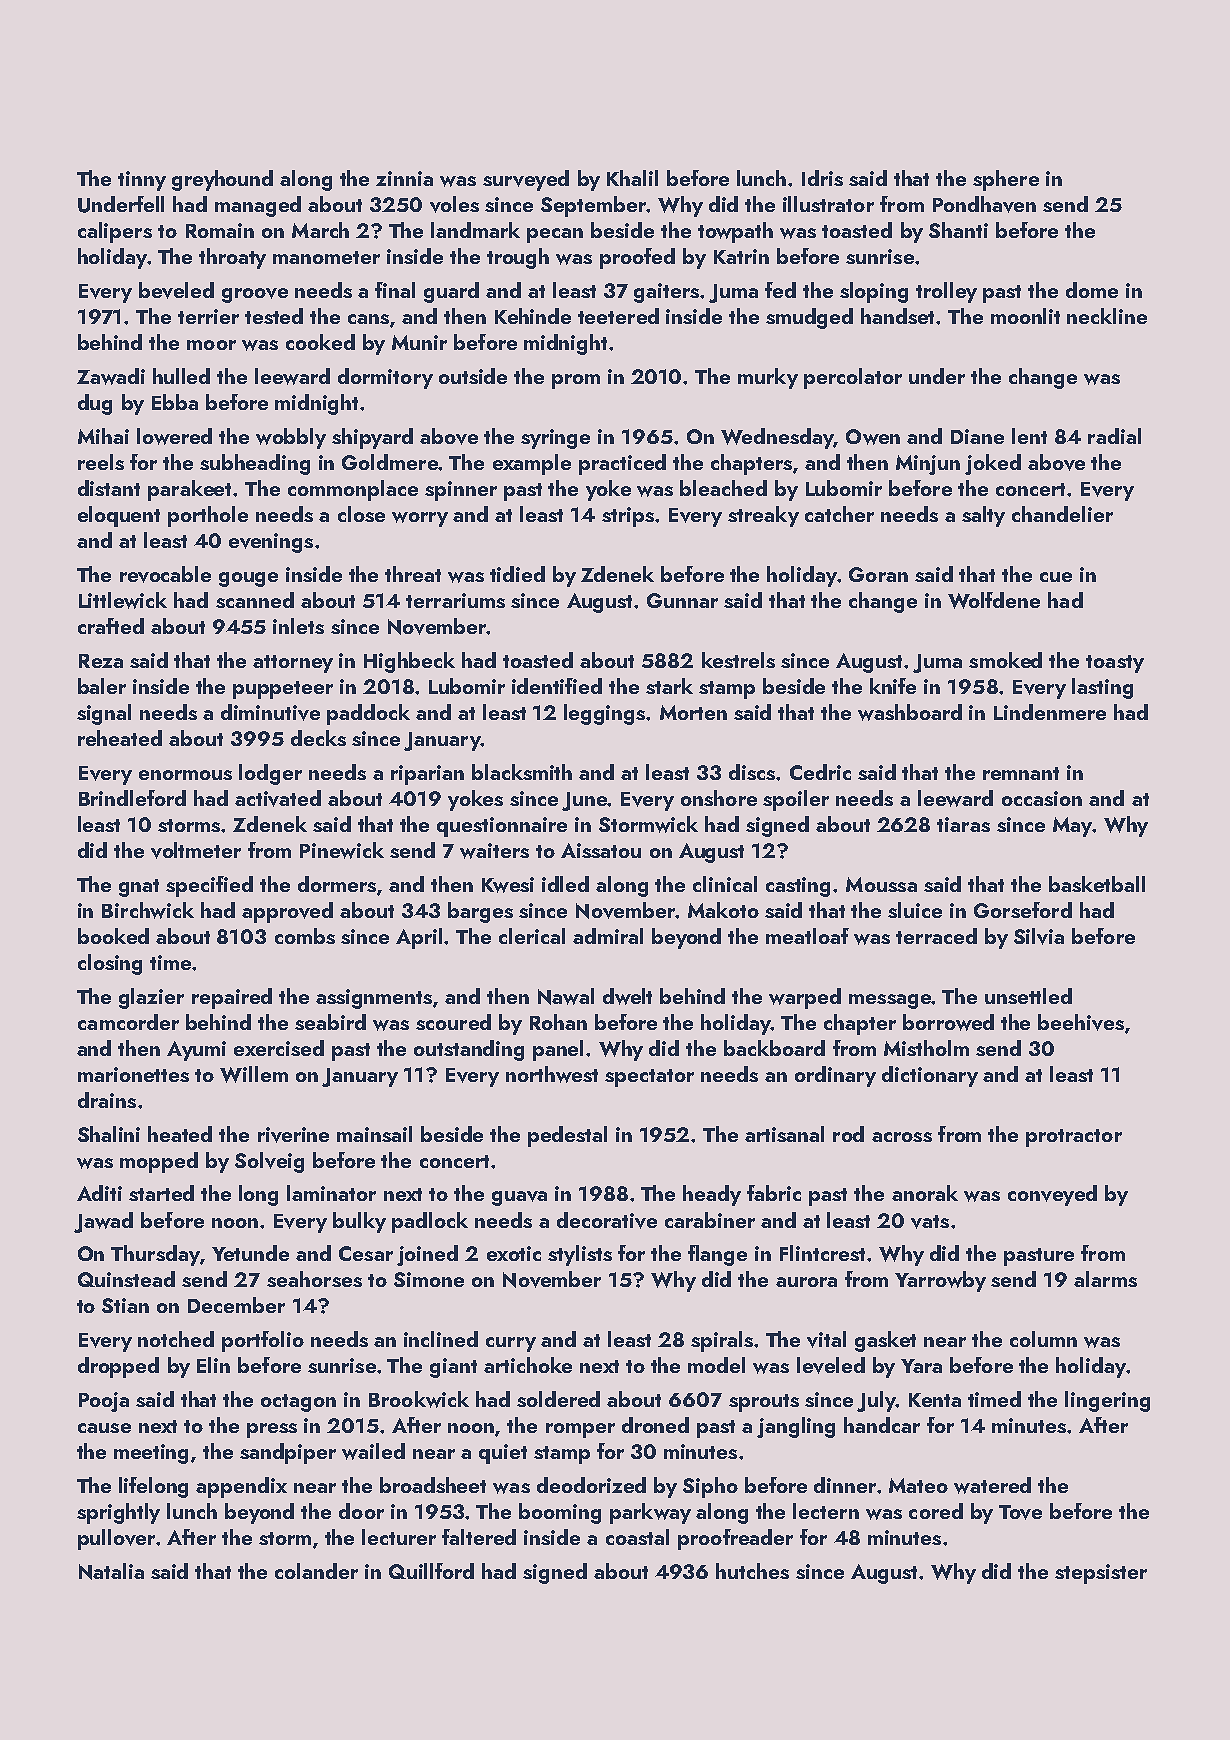  I want to click on Kenta, so click(935, 1400).
